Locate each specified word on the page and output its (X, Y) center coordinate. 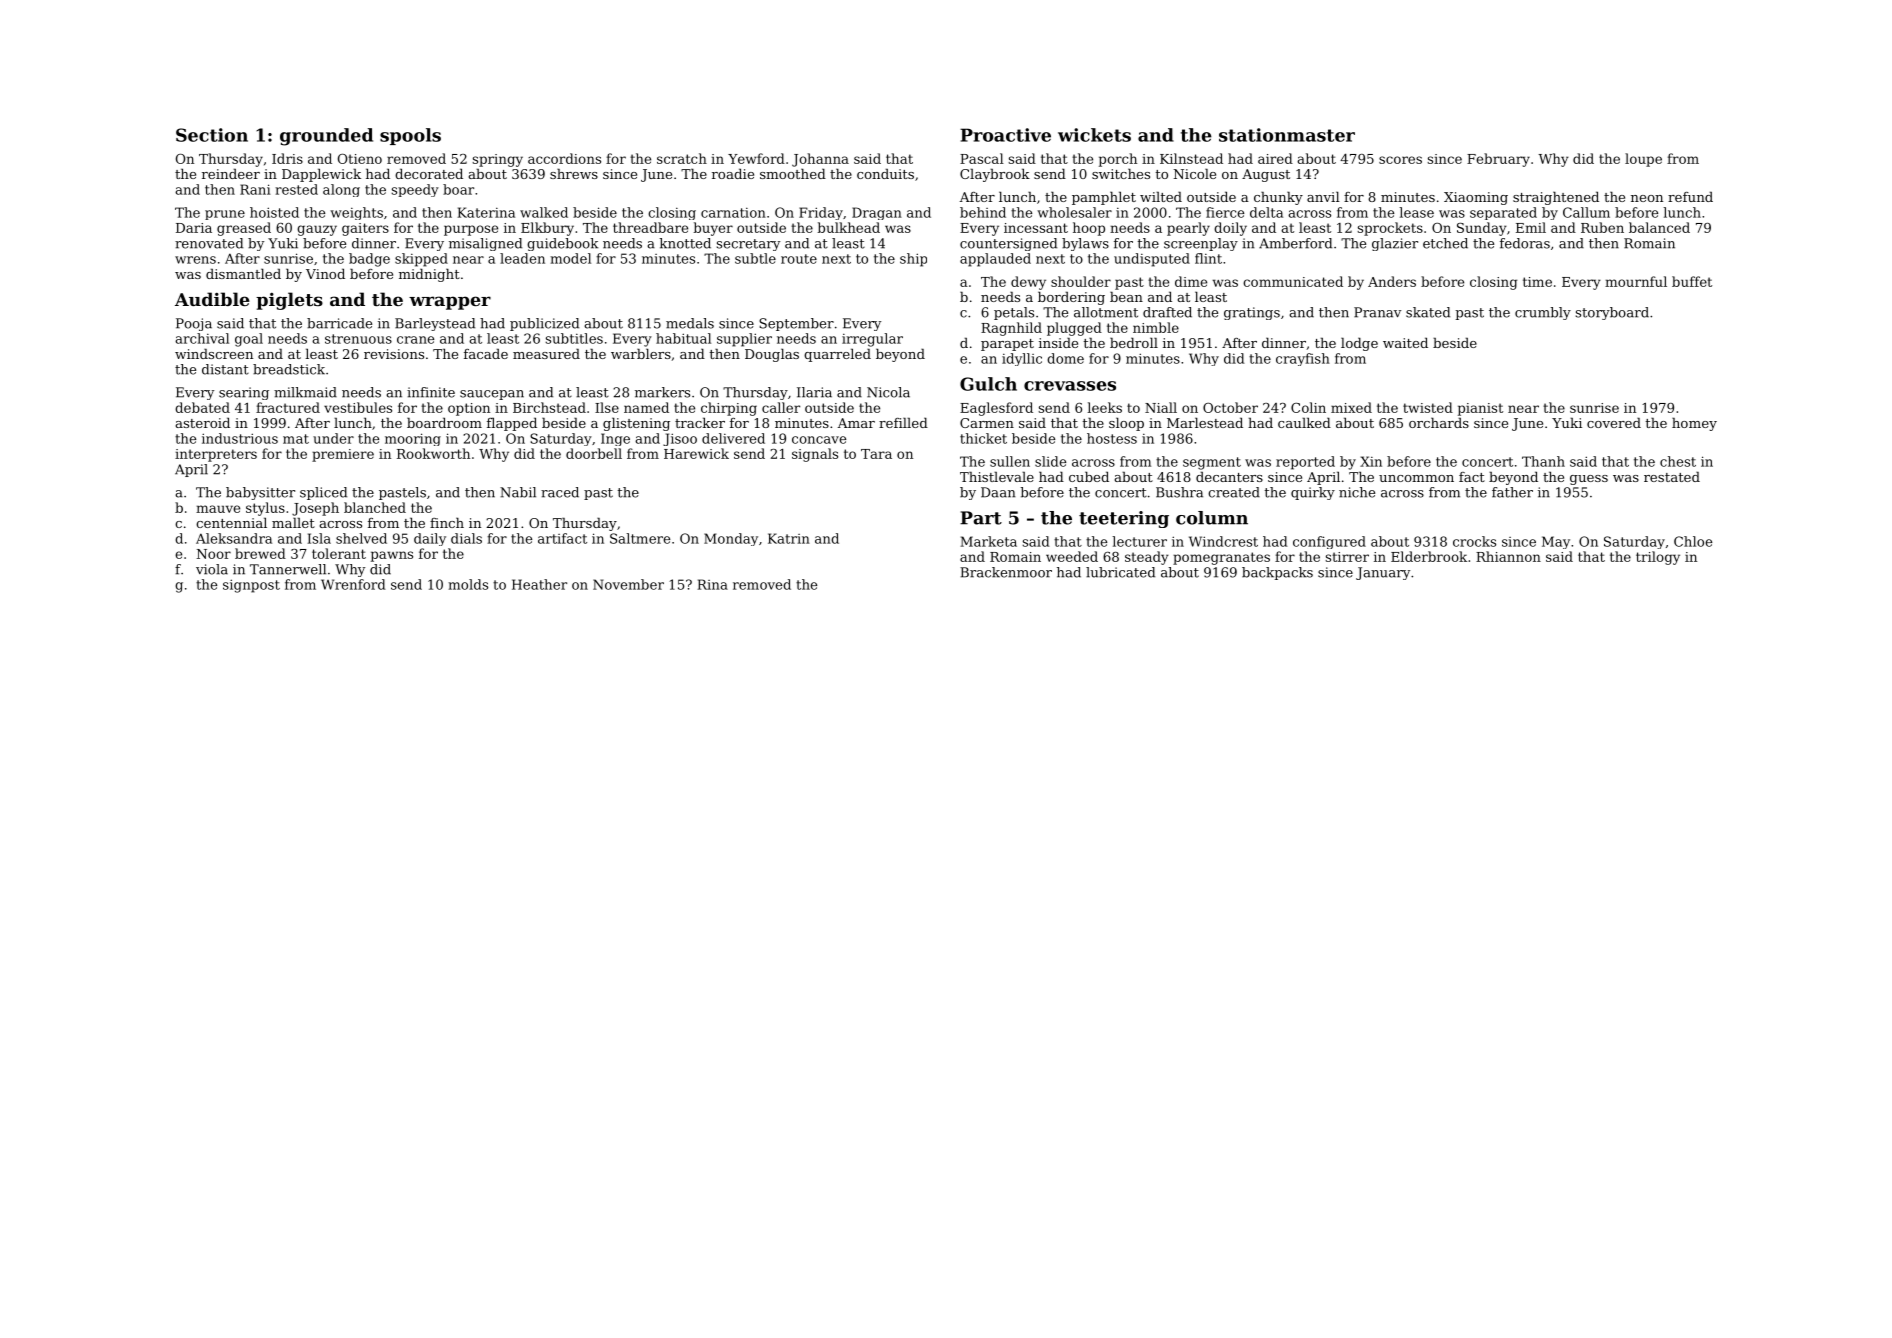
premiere (343, 455)
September (796, 324)
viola (212, 569)
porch (1118, 160)
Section (212, 135)
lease (1416, 212)
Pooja (194, 324)
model (570, 258)
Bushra (1179, 492)
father (1512, 492)
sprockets (1390, 229)
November (628, 584)
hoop (1089, 229)
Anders (1392, 281)
